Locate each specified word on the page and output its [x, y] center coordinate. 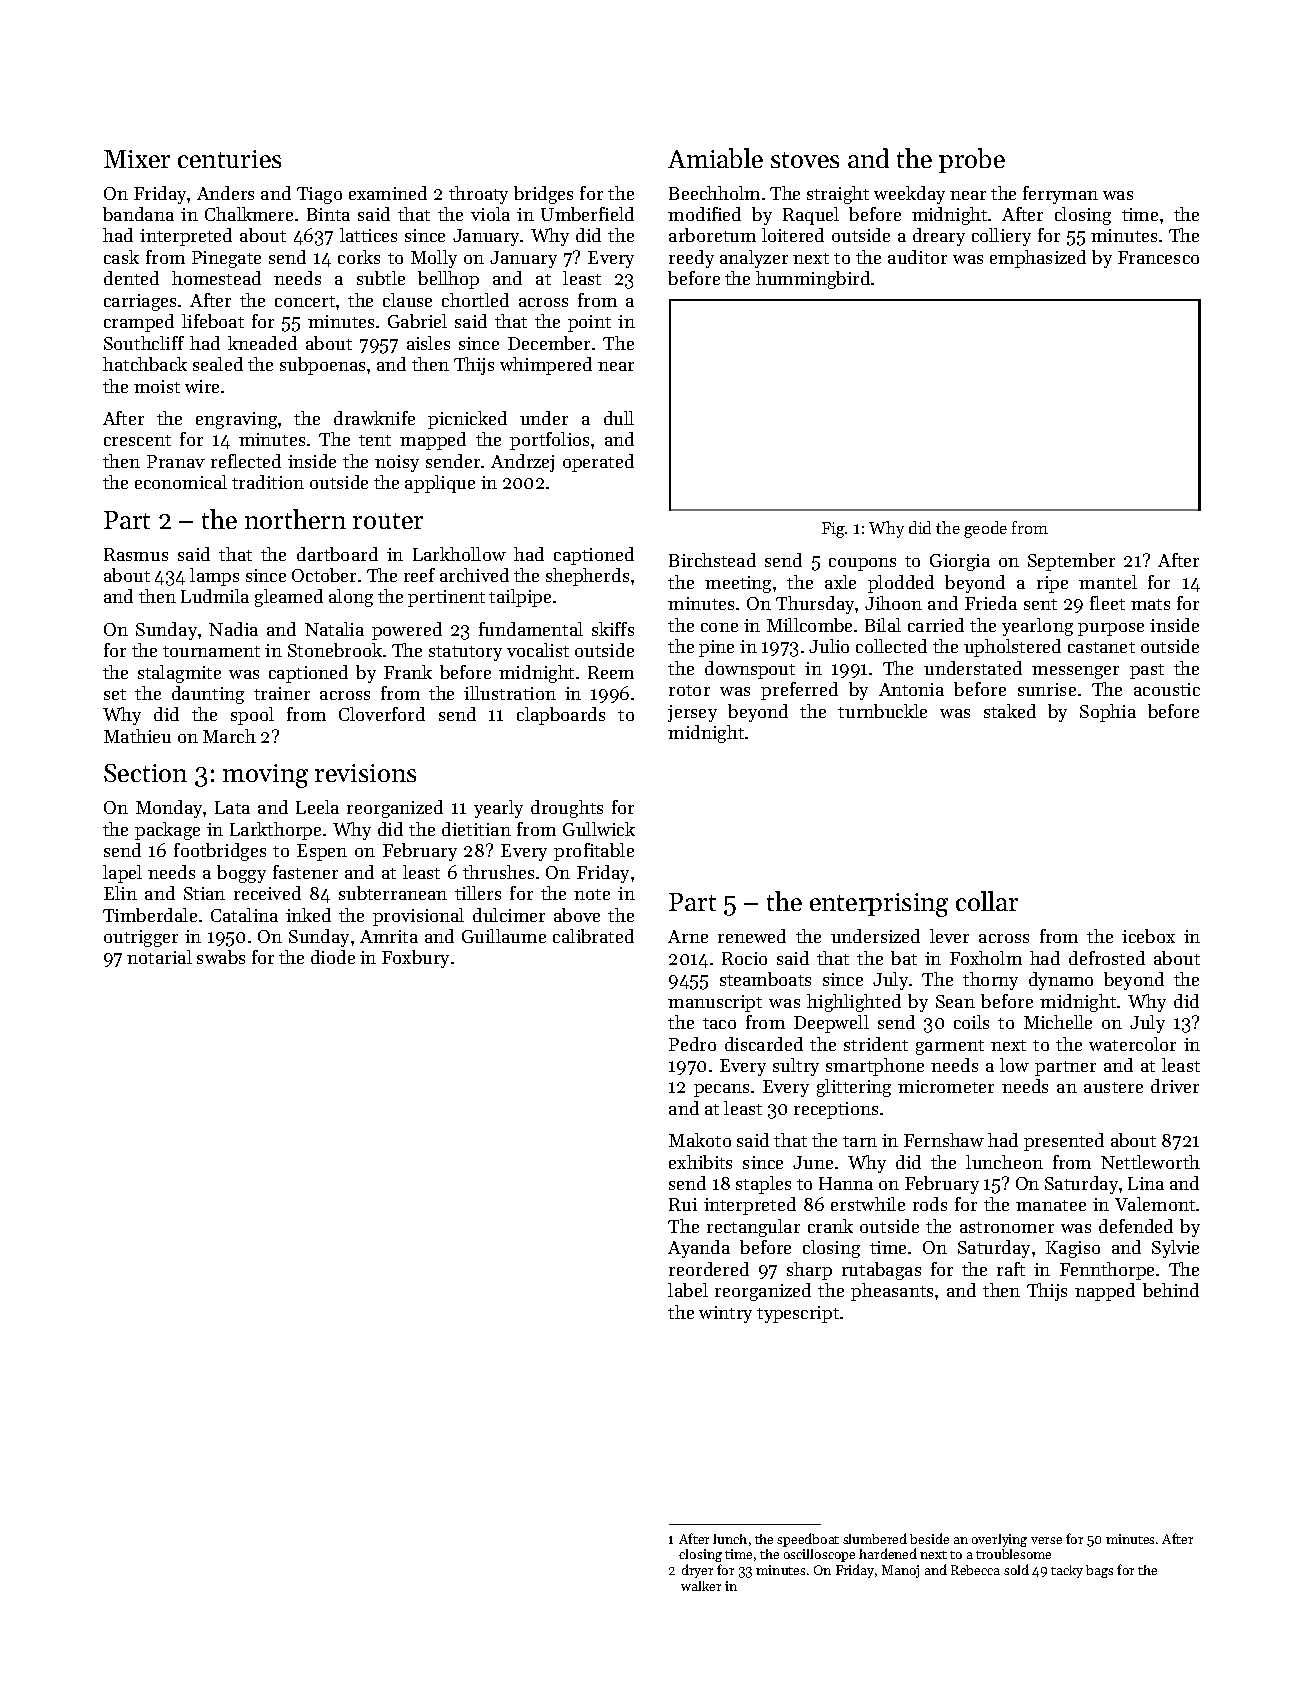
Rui [683, 1204]
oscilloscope [819, 1555]
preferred [799, 691]
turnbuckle [882, 711]
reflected [246, 461]
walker [701, 1586]
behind [1171, 1290]
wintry [725, 1314]
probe [972, 160]
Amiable [715, 158]
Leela [317, 807]
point [589, 323]
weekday [909, 195]
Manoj [900, 1571]
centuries [229, 159]
